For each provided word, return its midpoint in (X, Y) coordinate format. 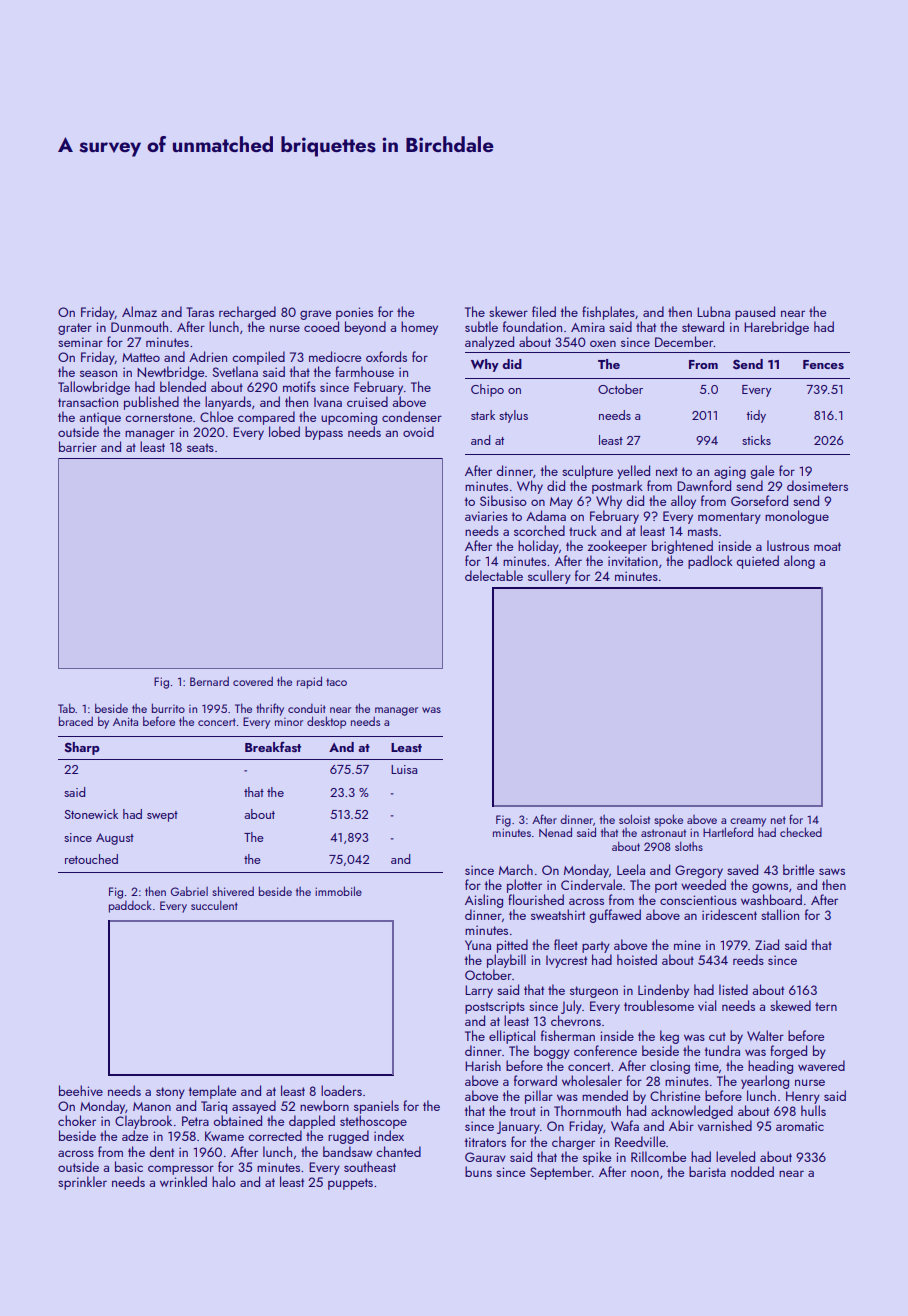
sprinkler (82, 1183)
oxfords (386, 356)
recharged (247, 313)
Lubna (713, 311)
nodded (752, 1171)
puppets (350, 1184)
